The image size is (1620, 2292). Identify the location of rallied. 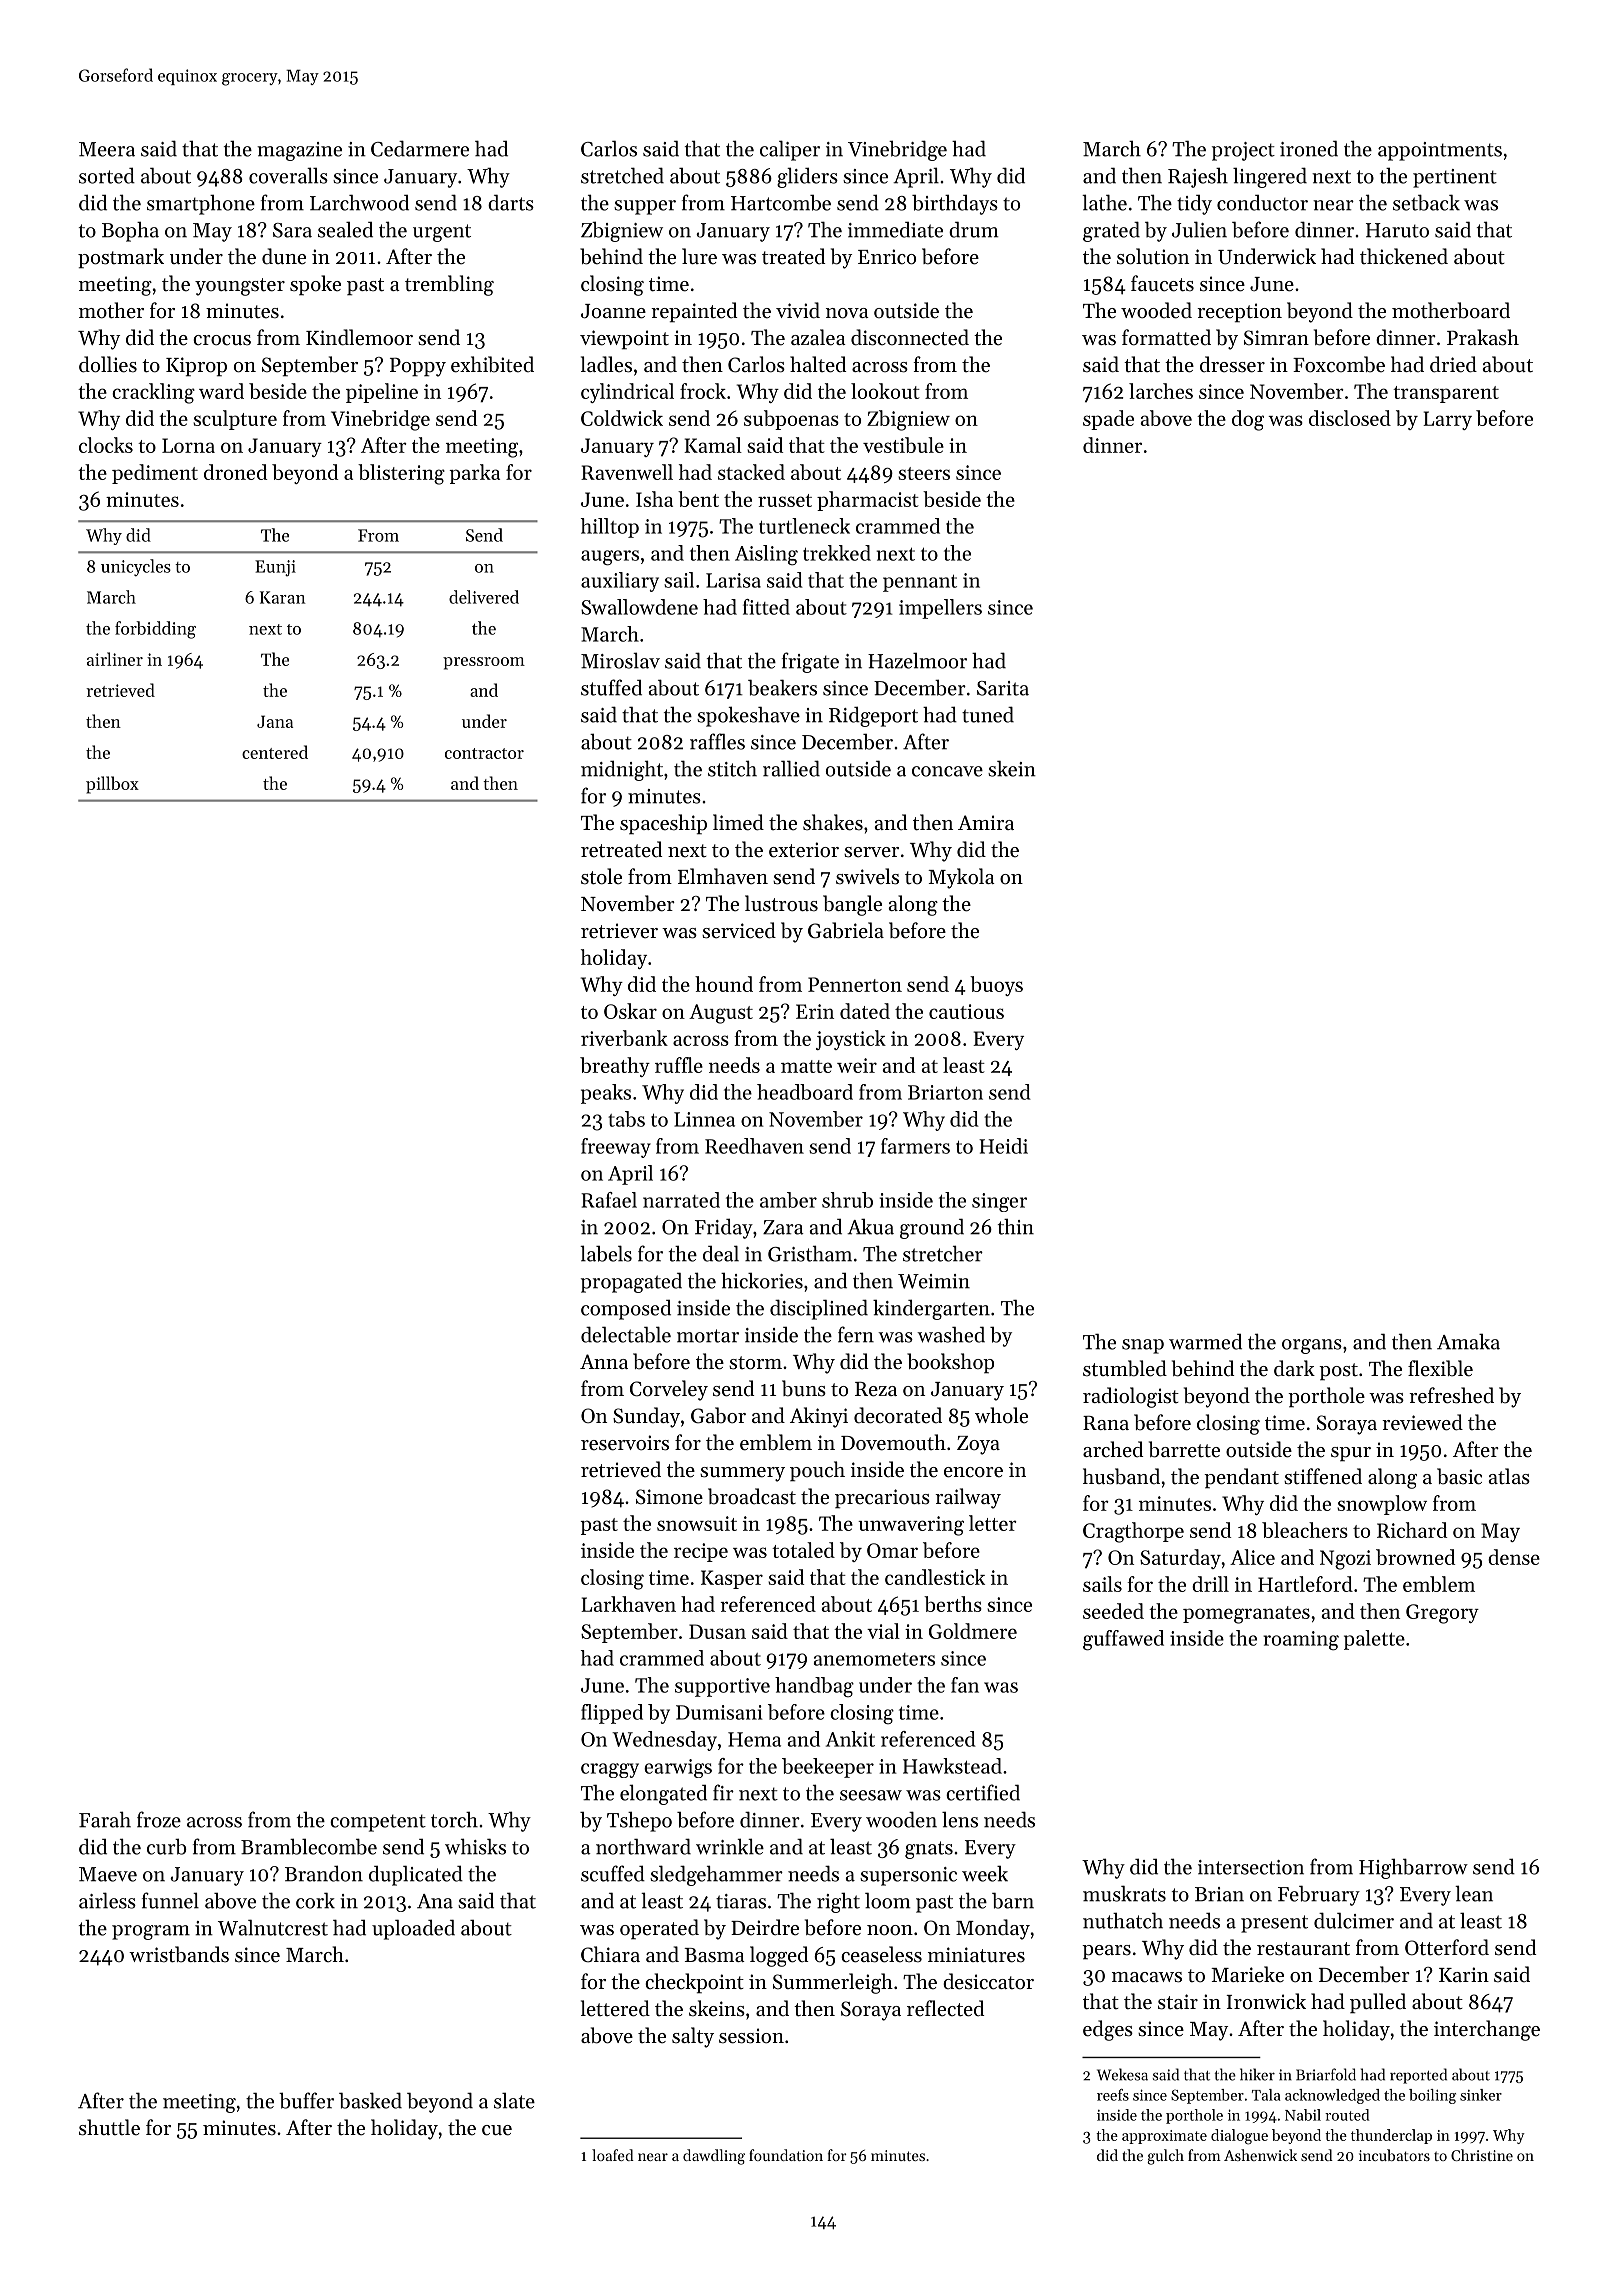
(791, 768).
